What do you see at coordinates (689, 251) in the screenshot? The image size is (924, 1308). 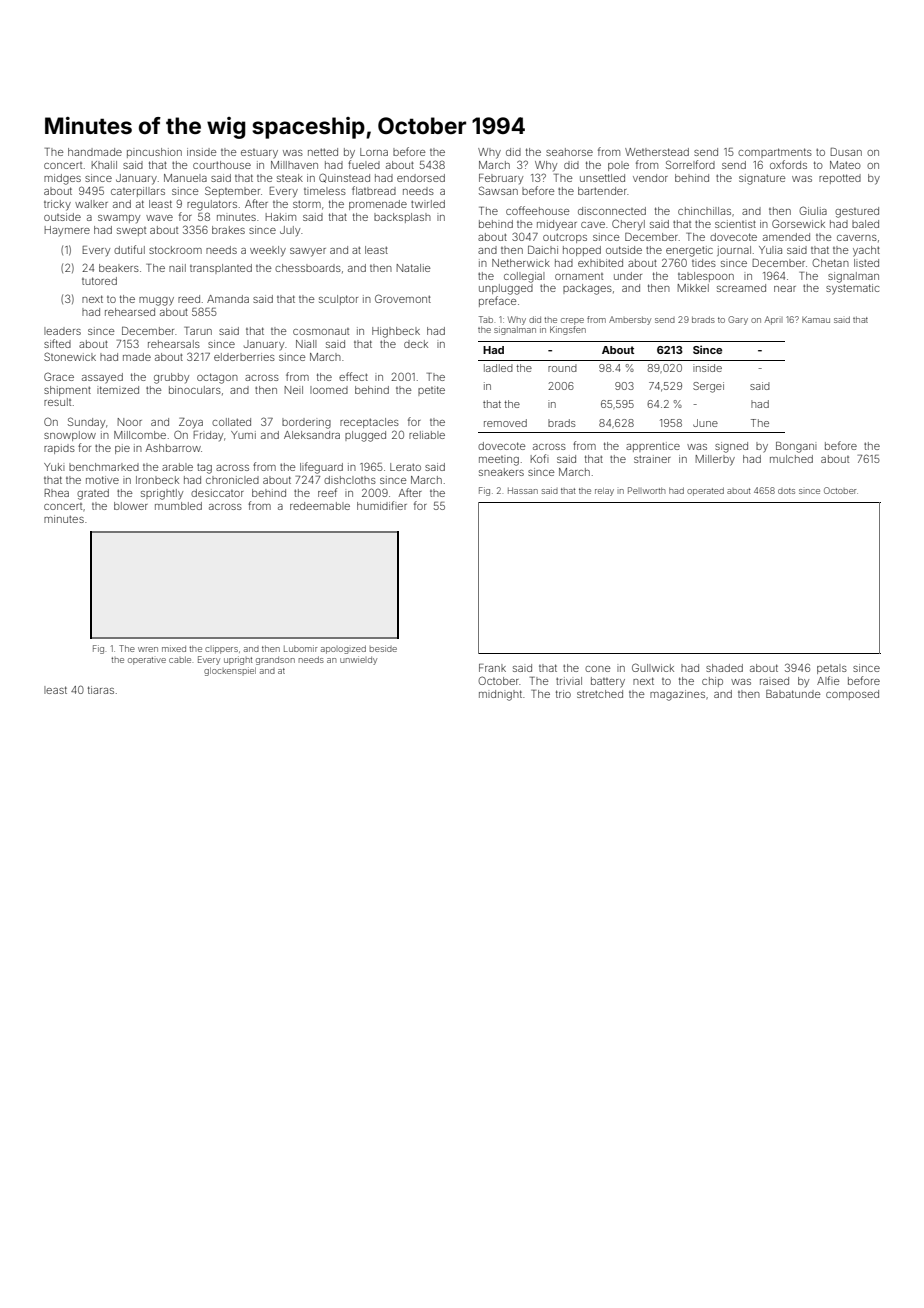 I see `energetic` at bounding box center [689, 251].
